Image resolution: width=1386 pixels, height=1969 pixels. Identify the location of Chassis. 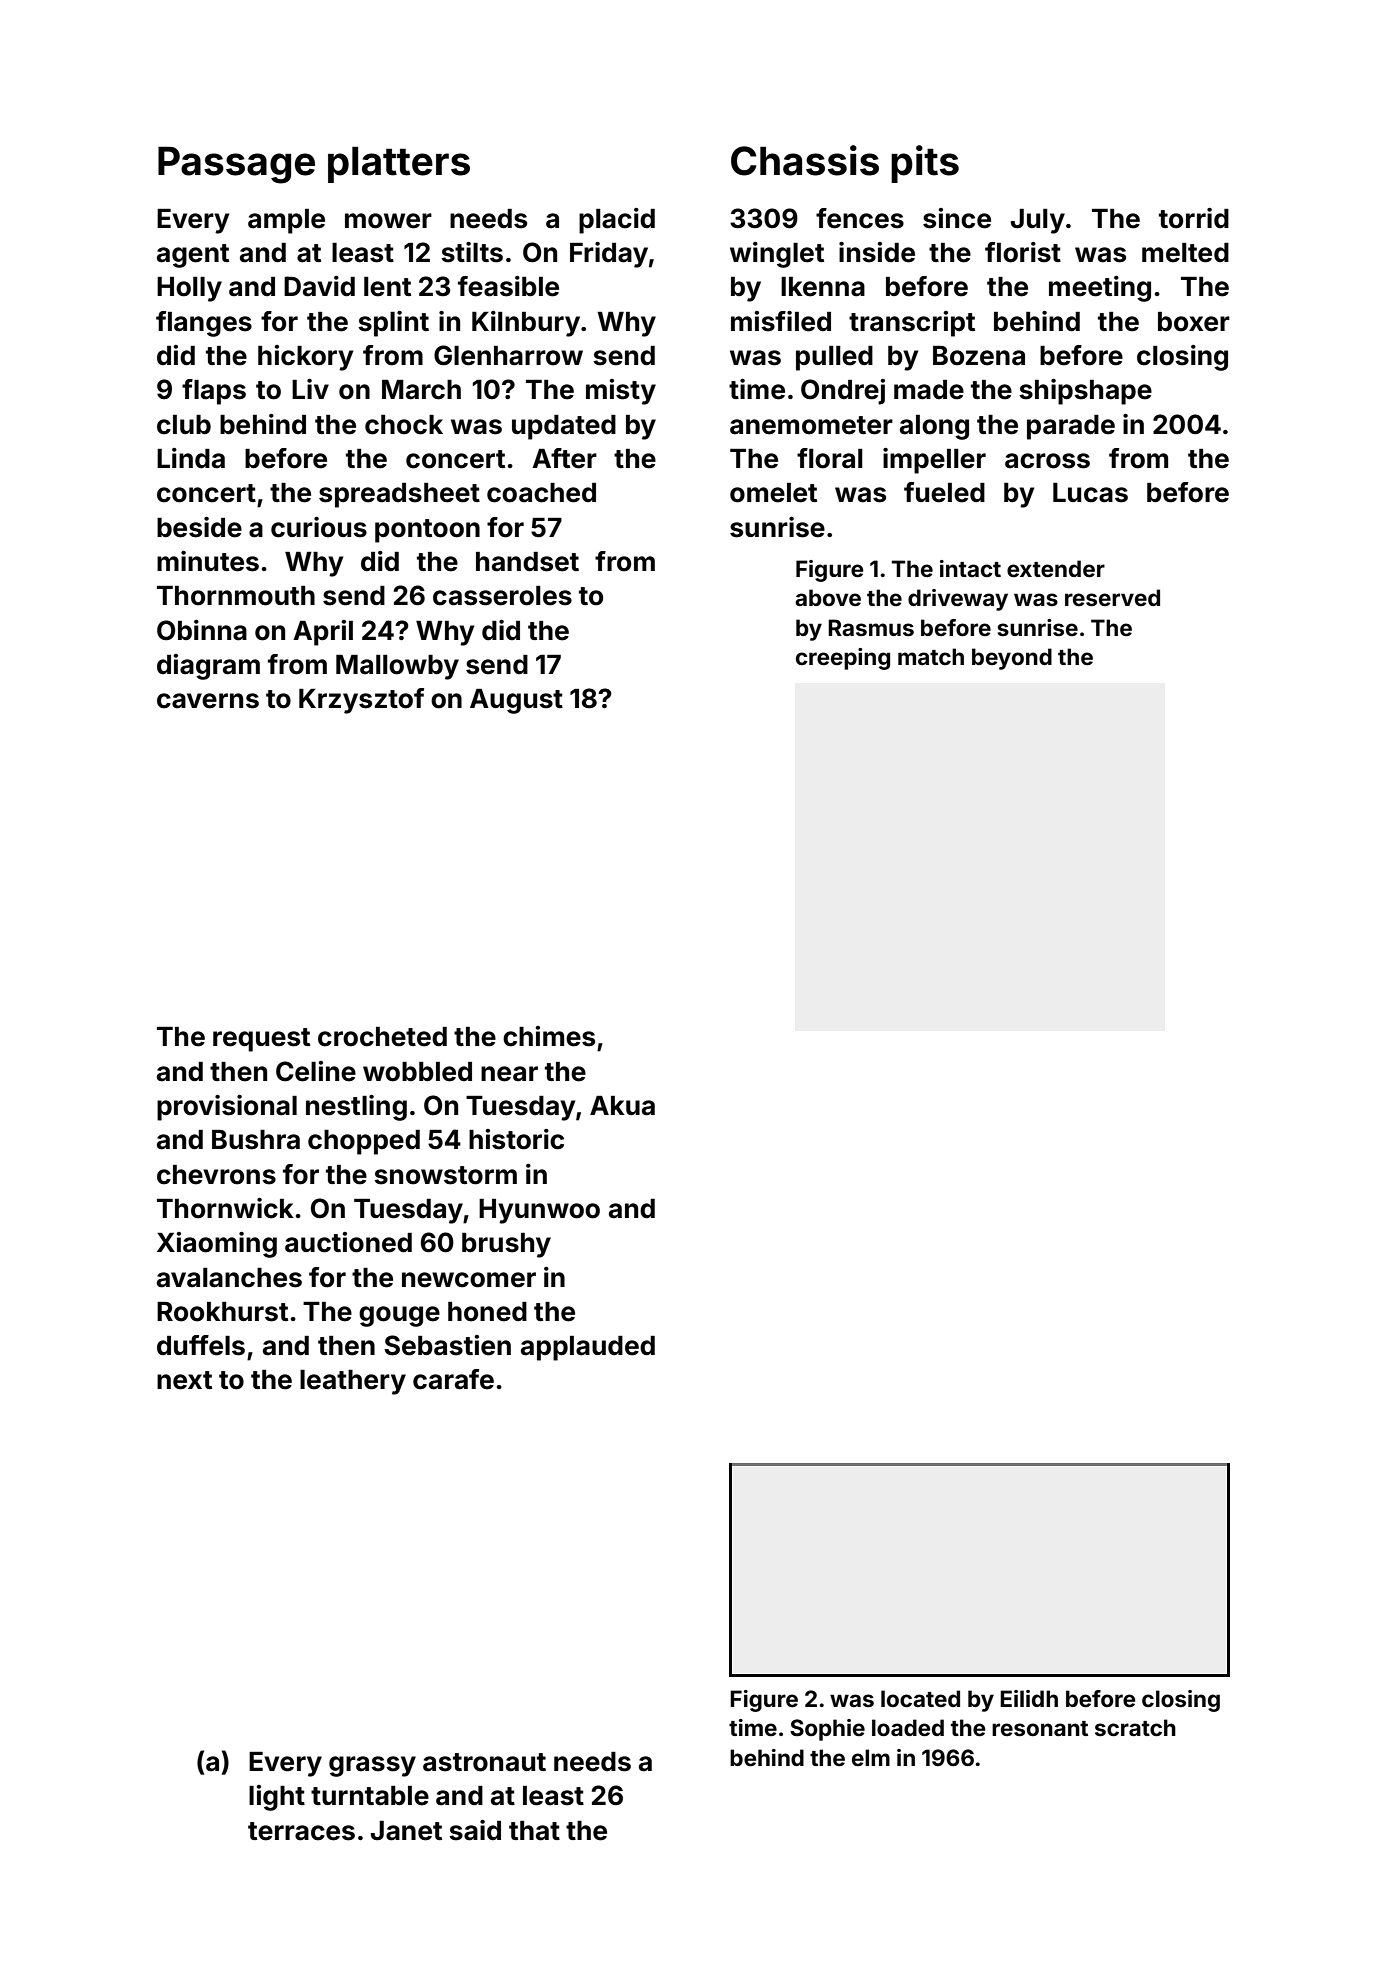
(805, 160).
